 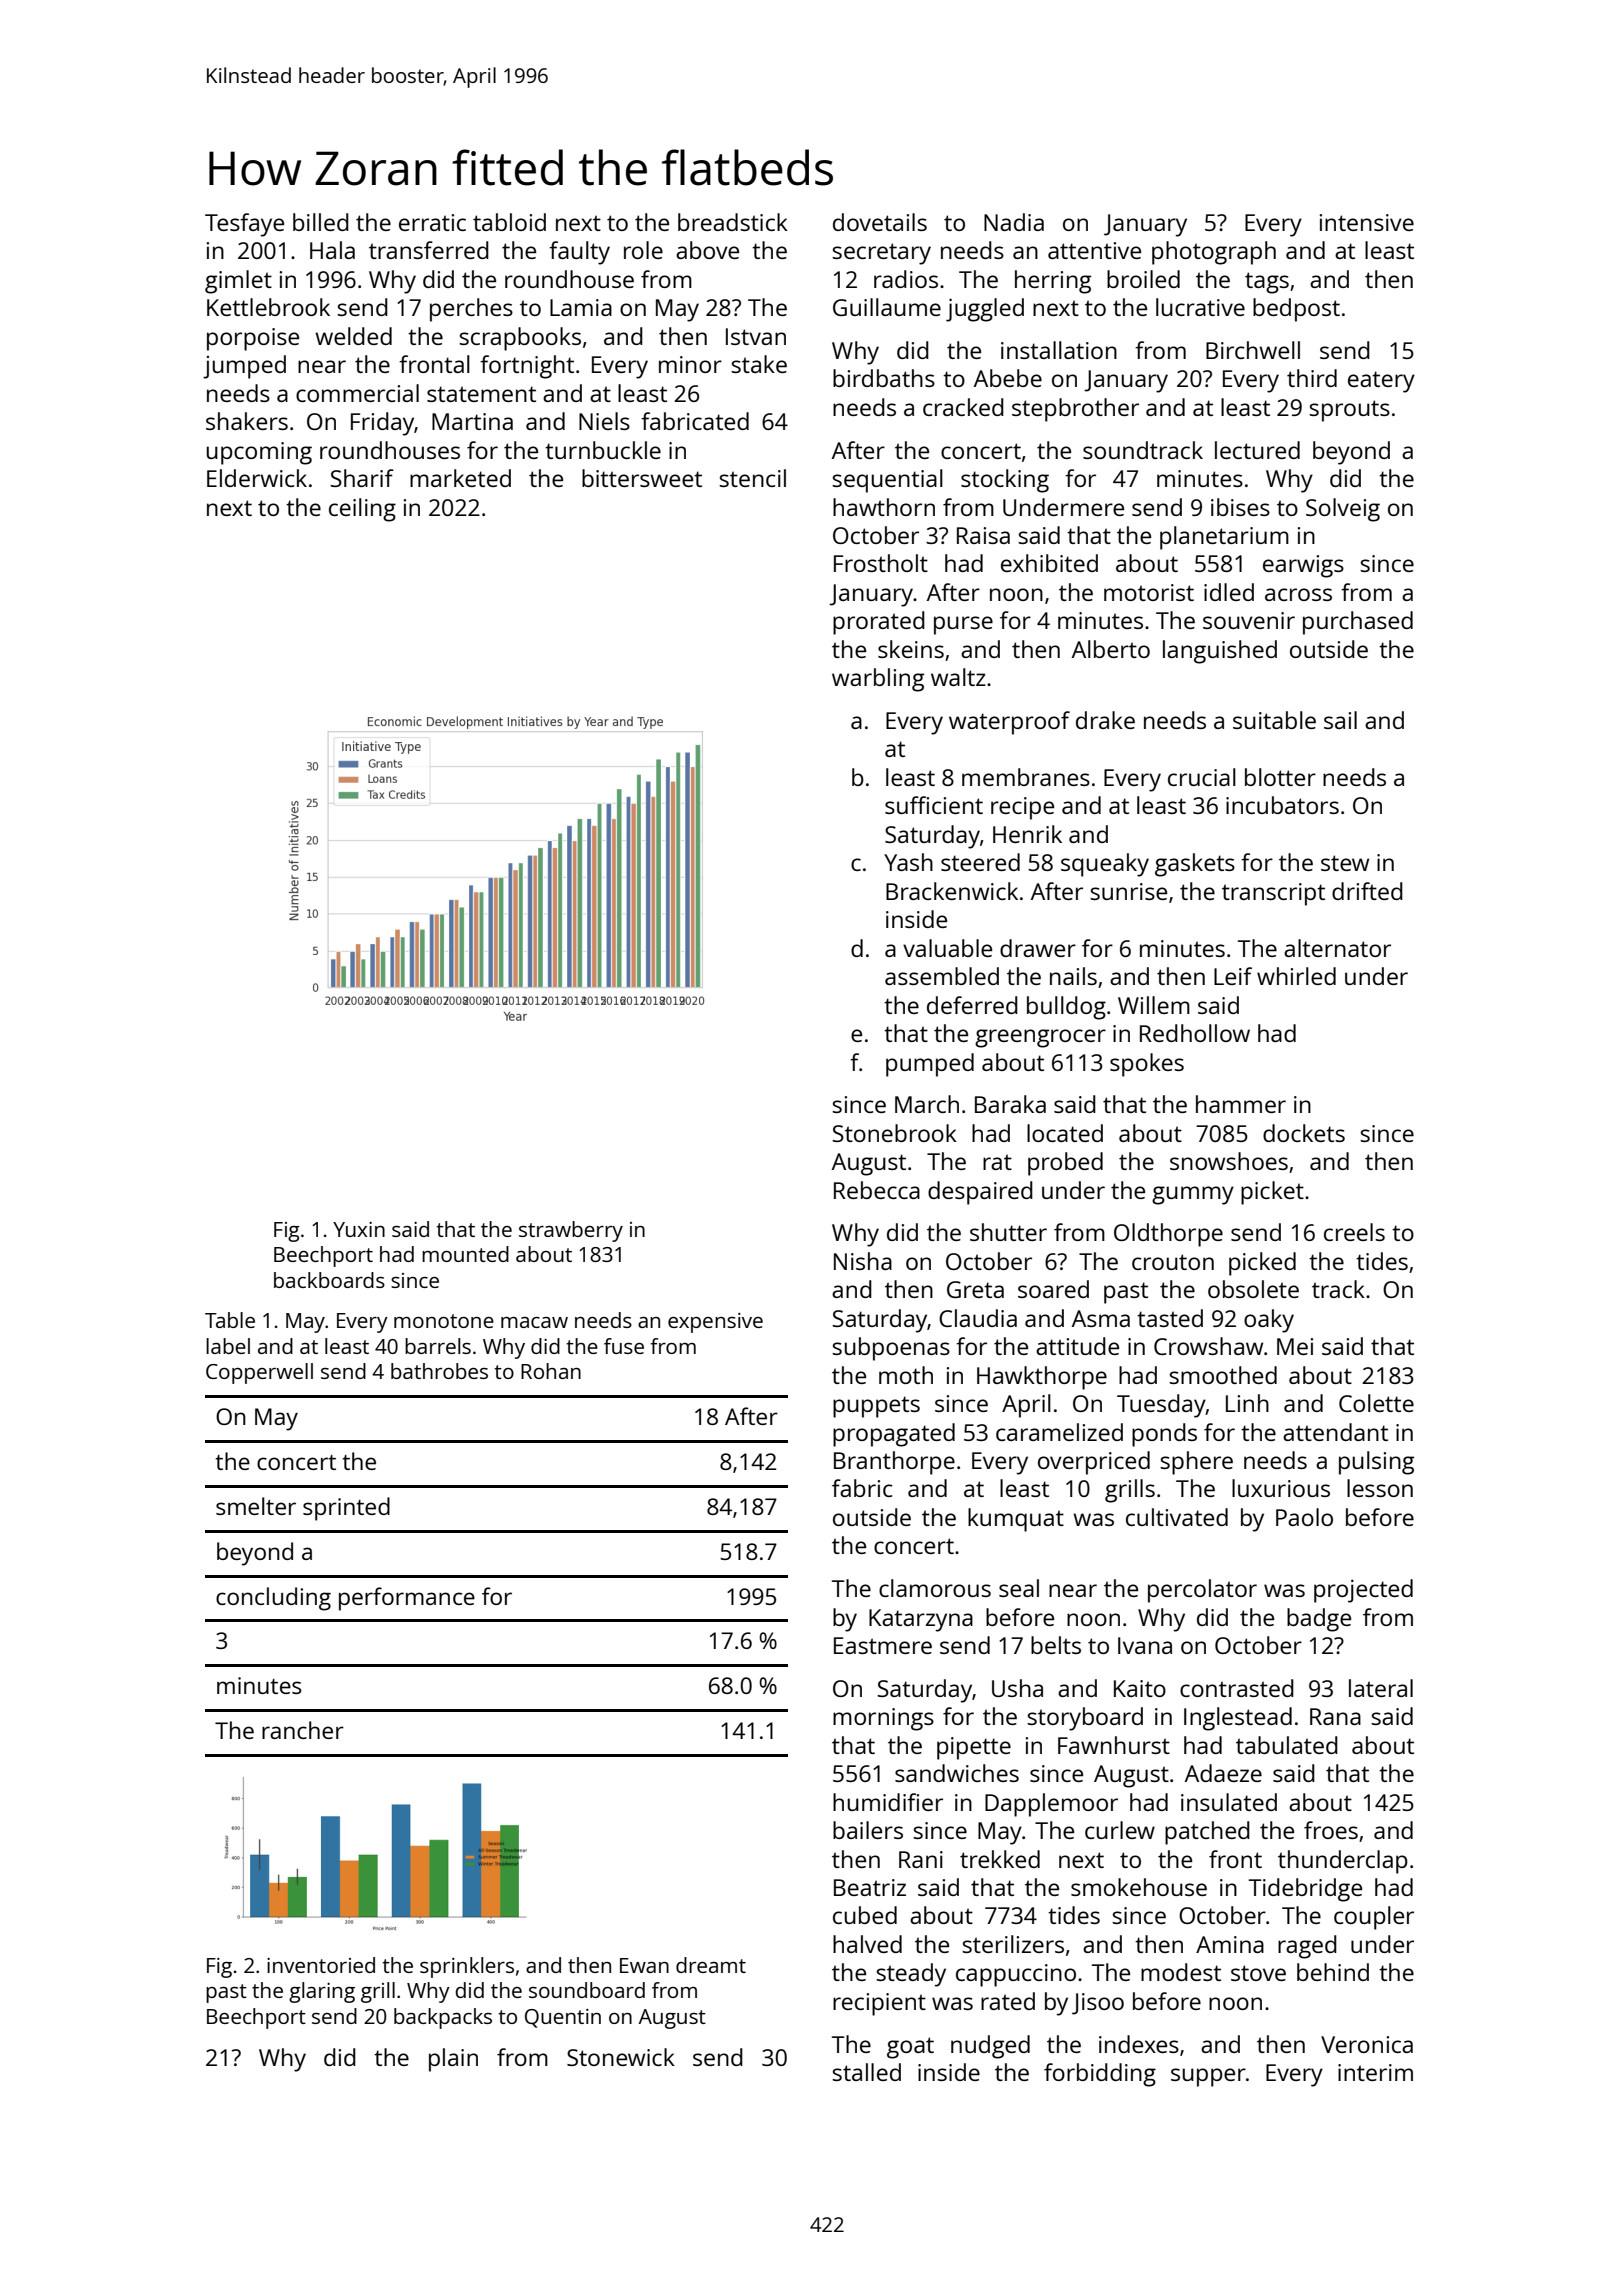 What do you see at coordinates (359, 1229) in the screenshot?
I see `Yuxin` at bounding box center [359, 1229].
